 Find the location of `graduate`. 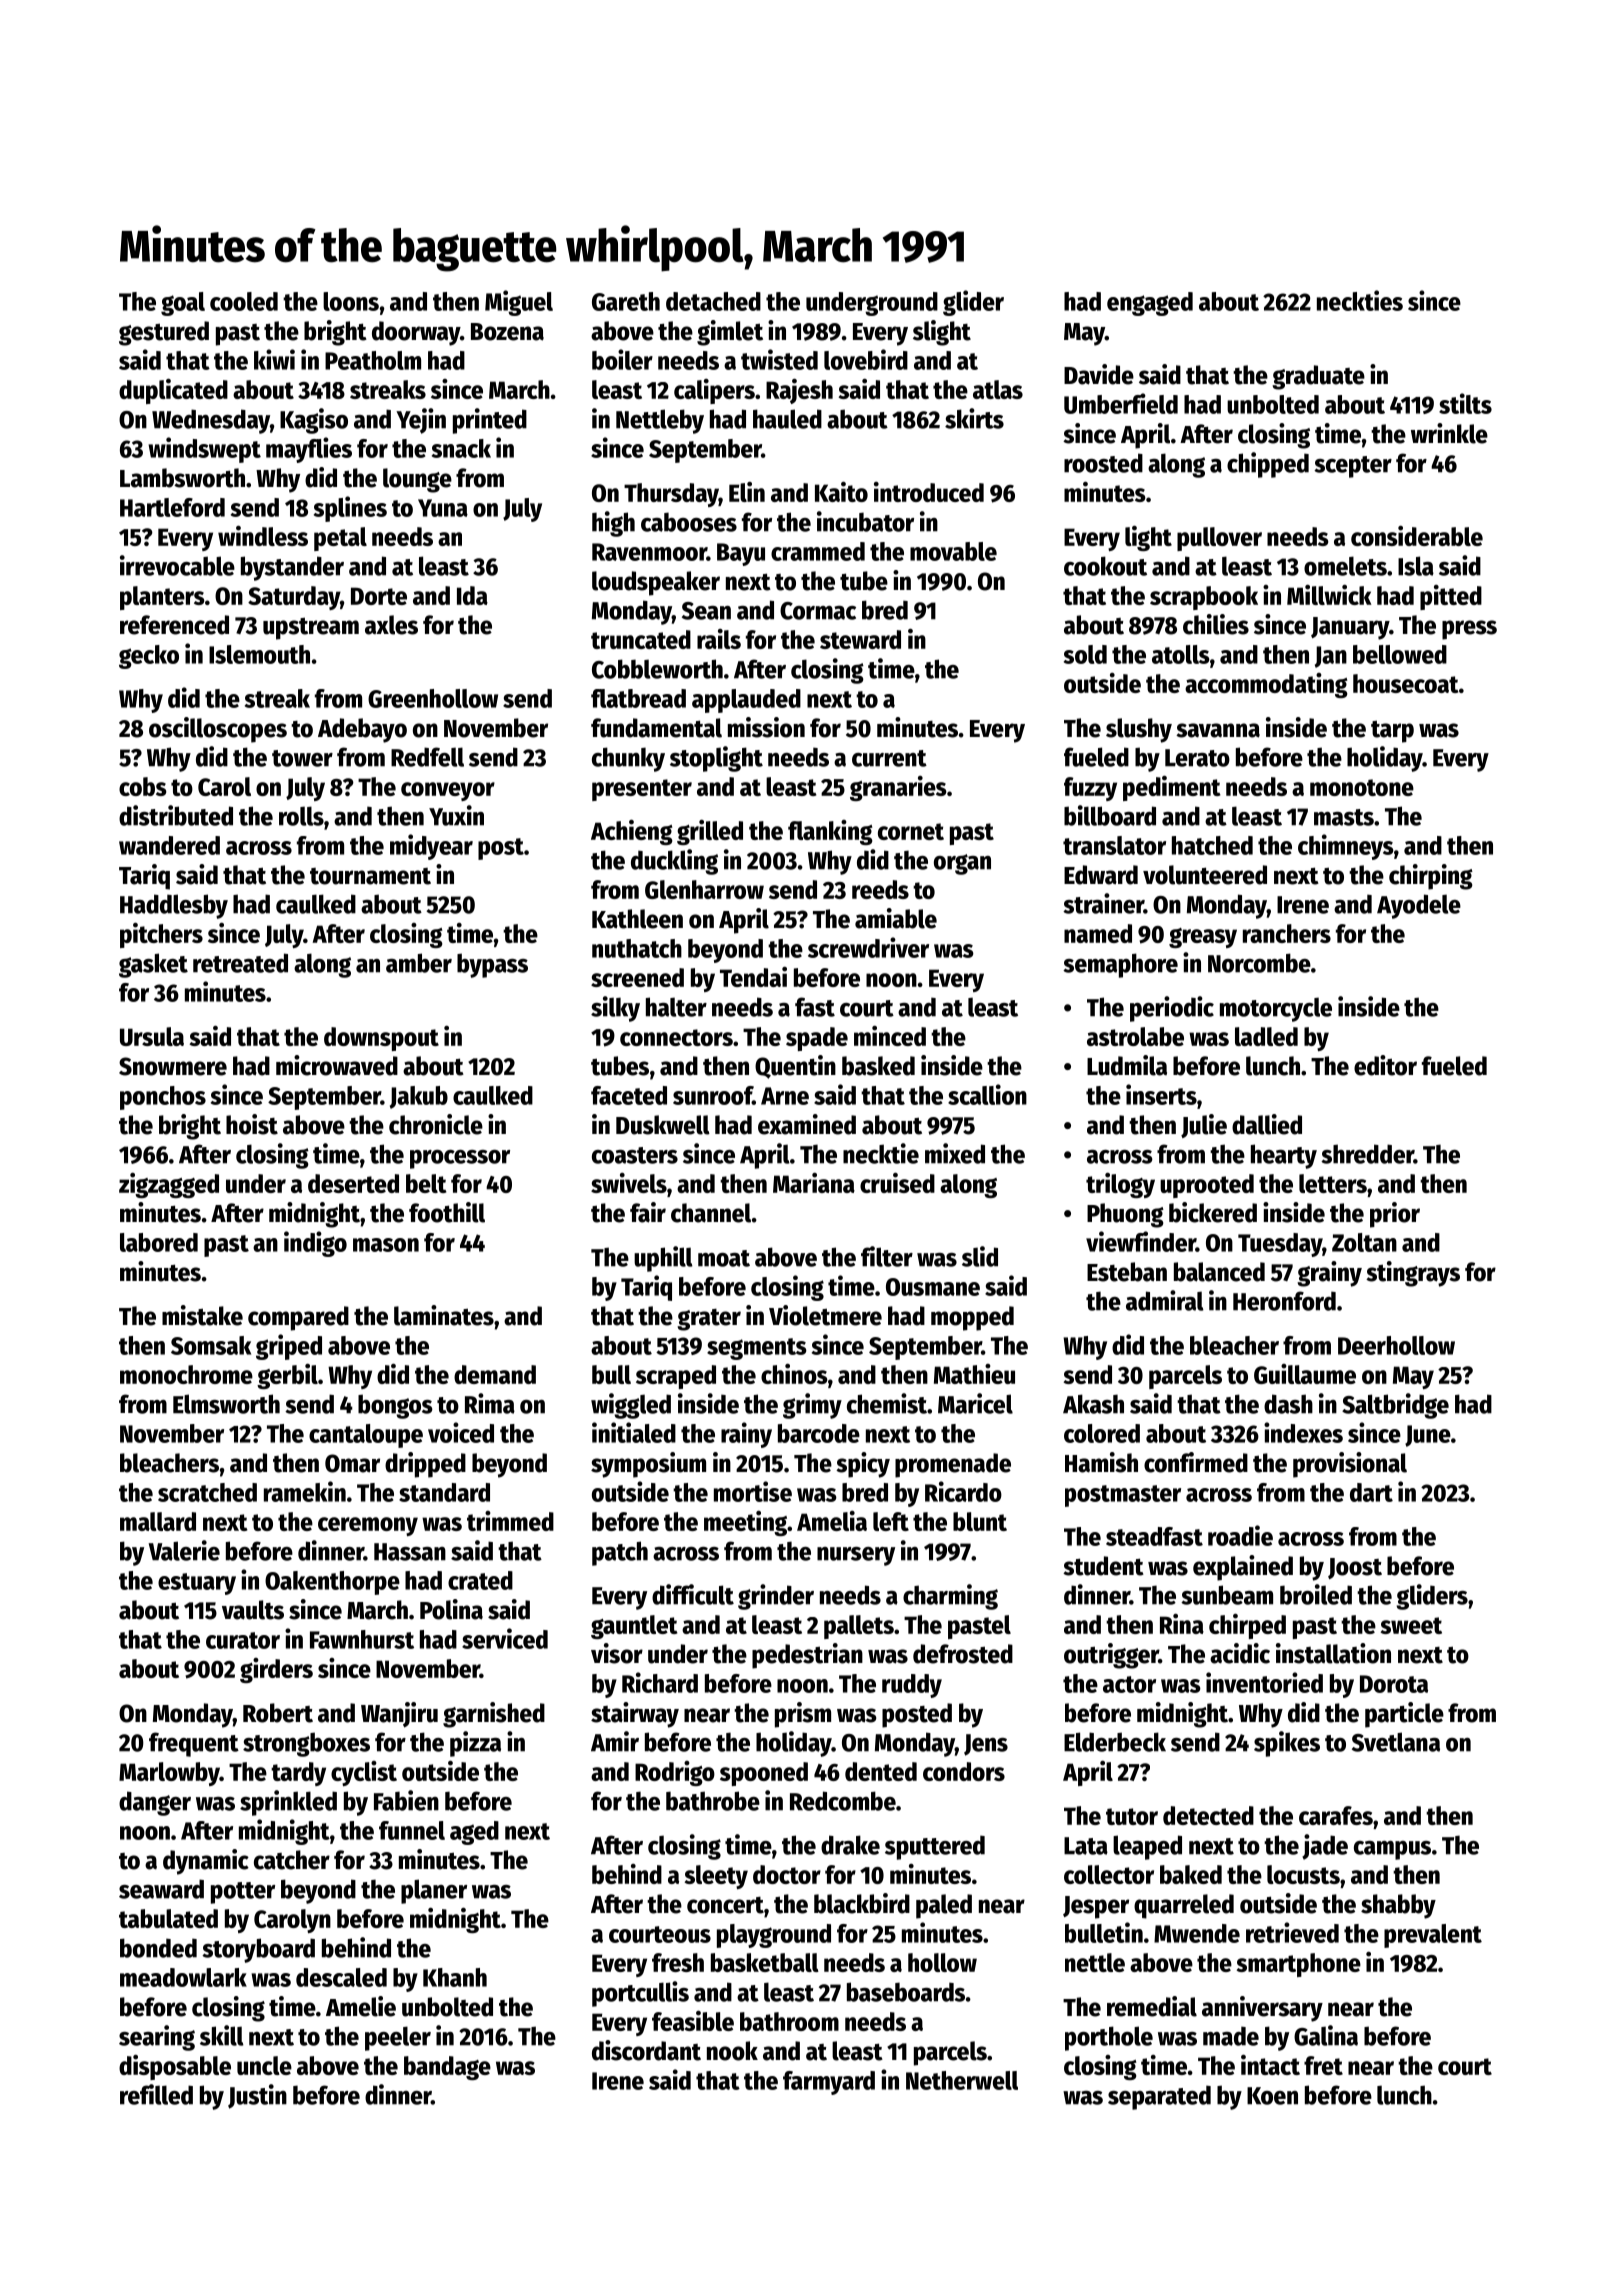

graduate is located at coordinates (1318, 377).
